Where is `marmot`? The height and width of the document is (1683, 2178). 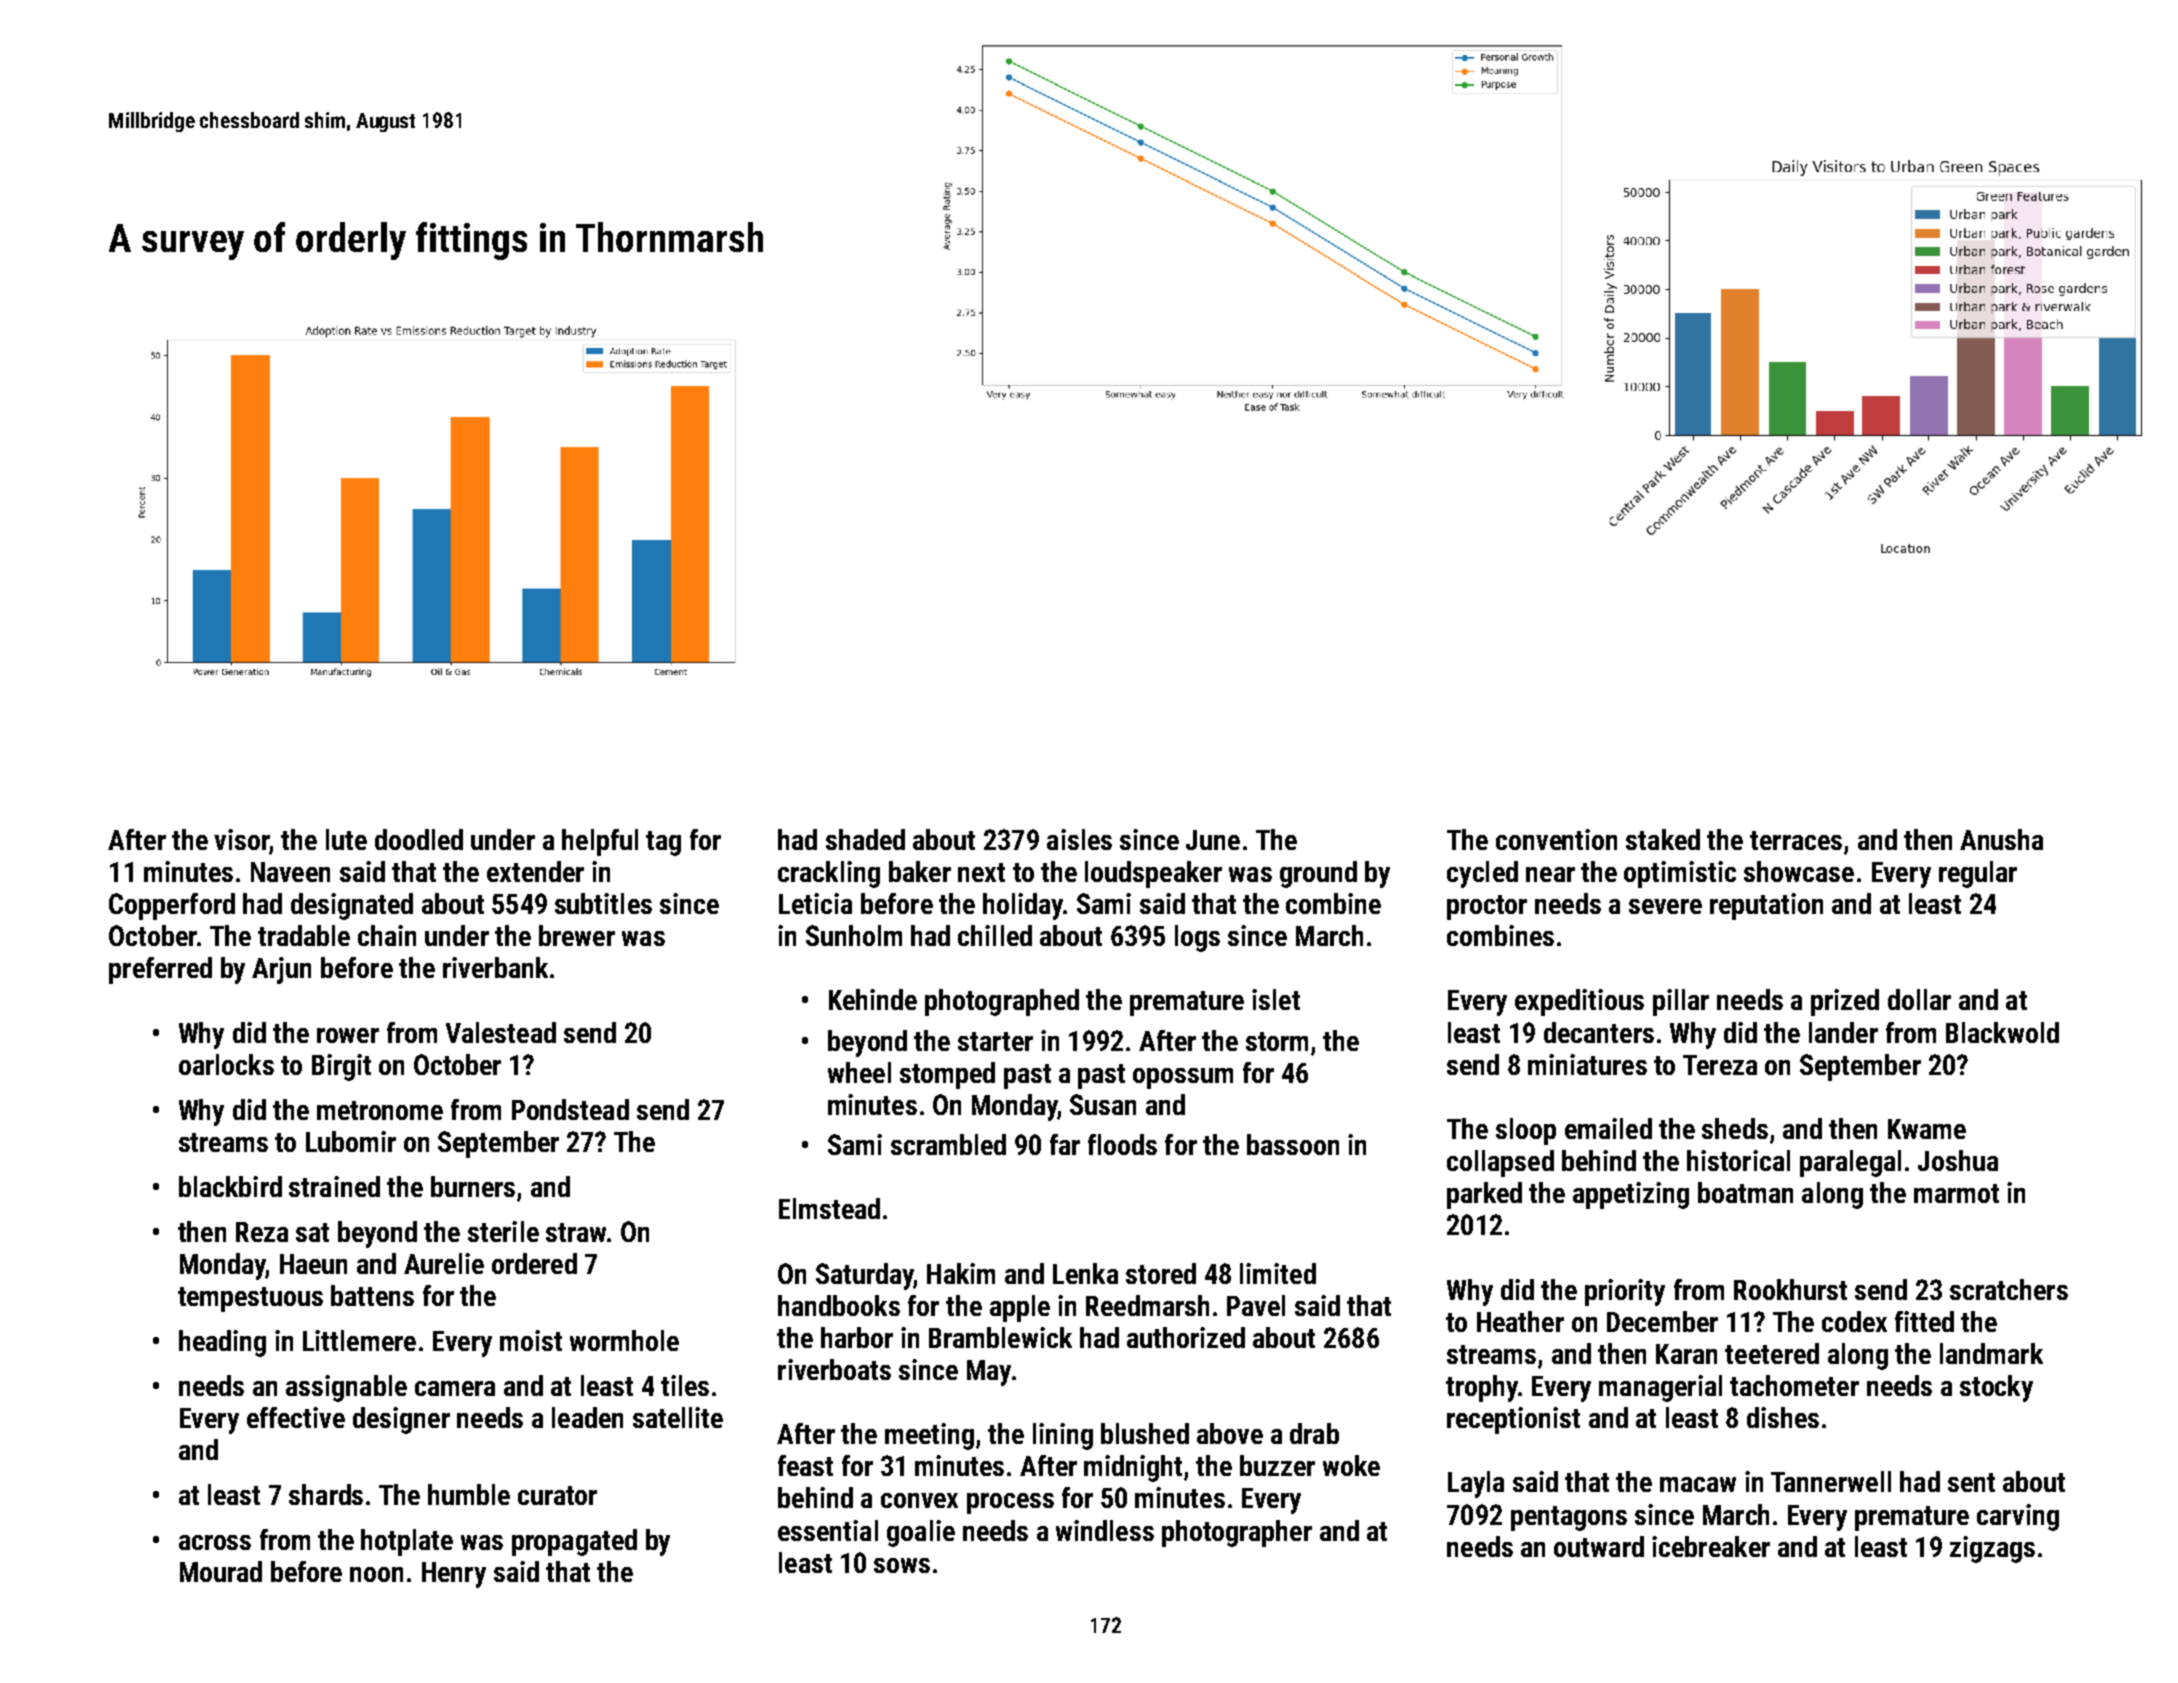
marmot is located at coordinates (1956, 1193).
